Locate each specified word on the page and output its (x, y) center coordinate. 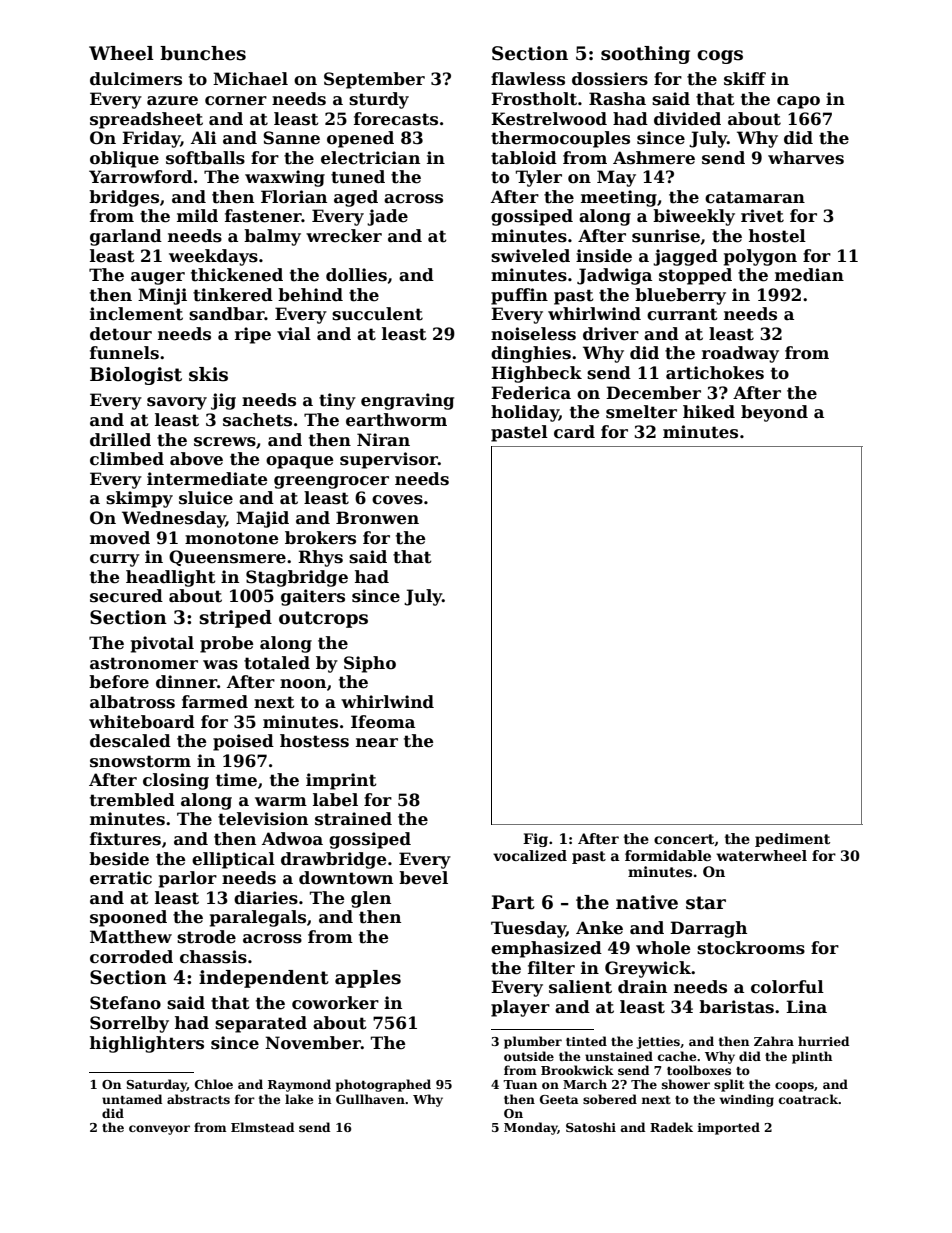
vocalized (530, 855)
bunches (203, 53)
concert (684, 840)
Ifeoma (383, 722)
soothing (645, 55)
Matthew (131, 937)
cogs (720, 57)
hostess (314, 741)
